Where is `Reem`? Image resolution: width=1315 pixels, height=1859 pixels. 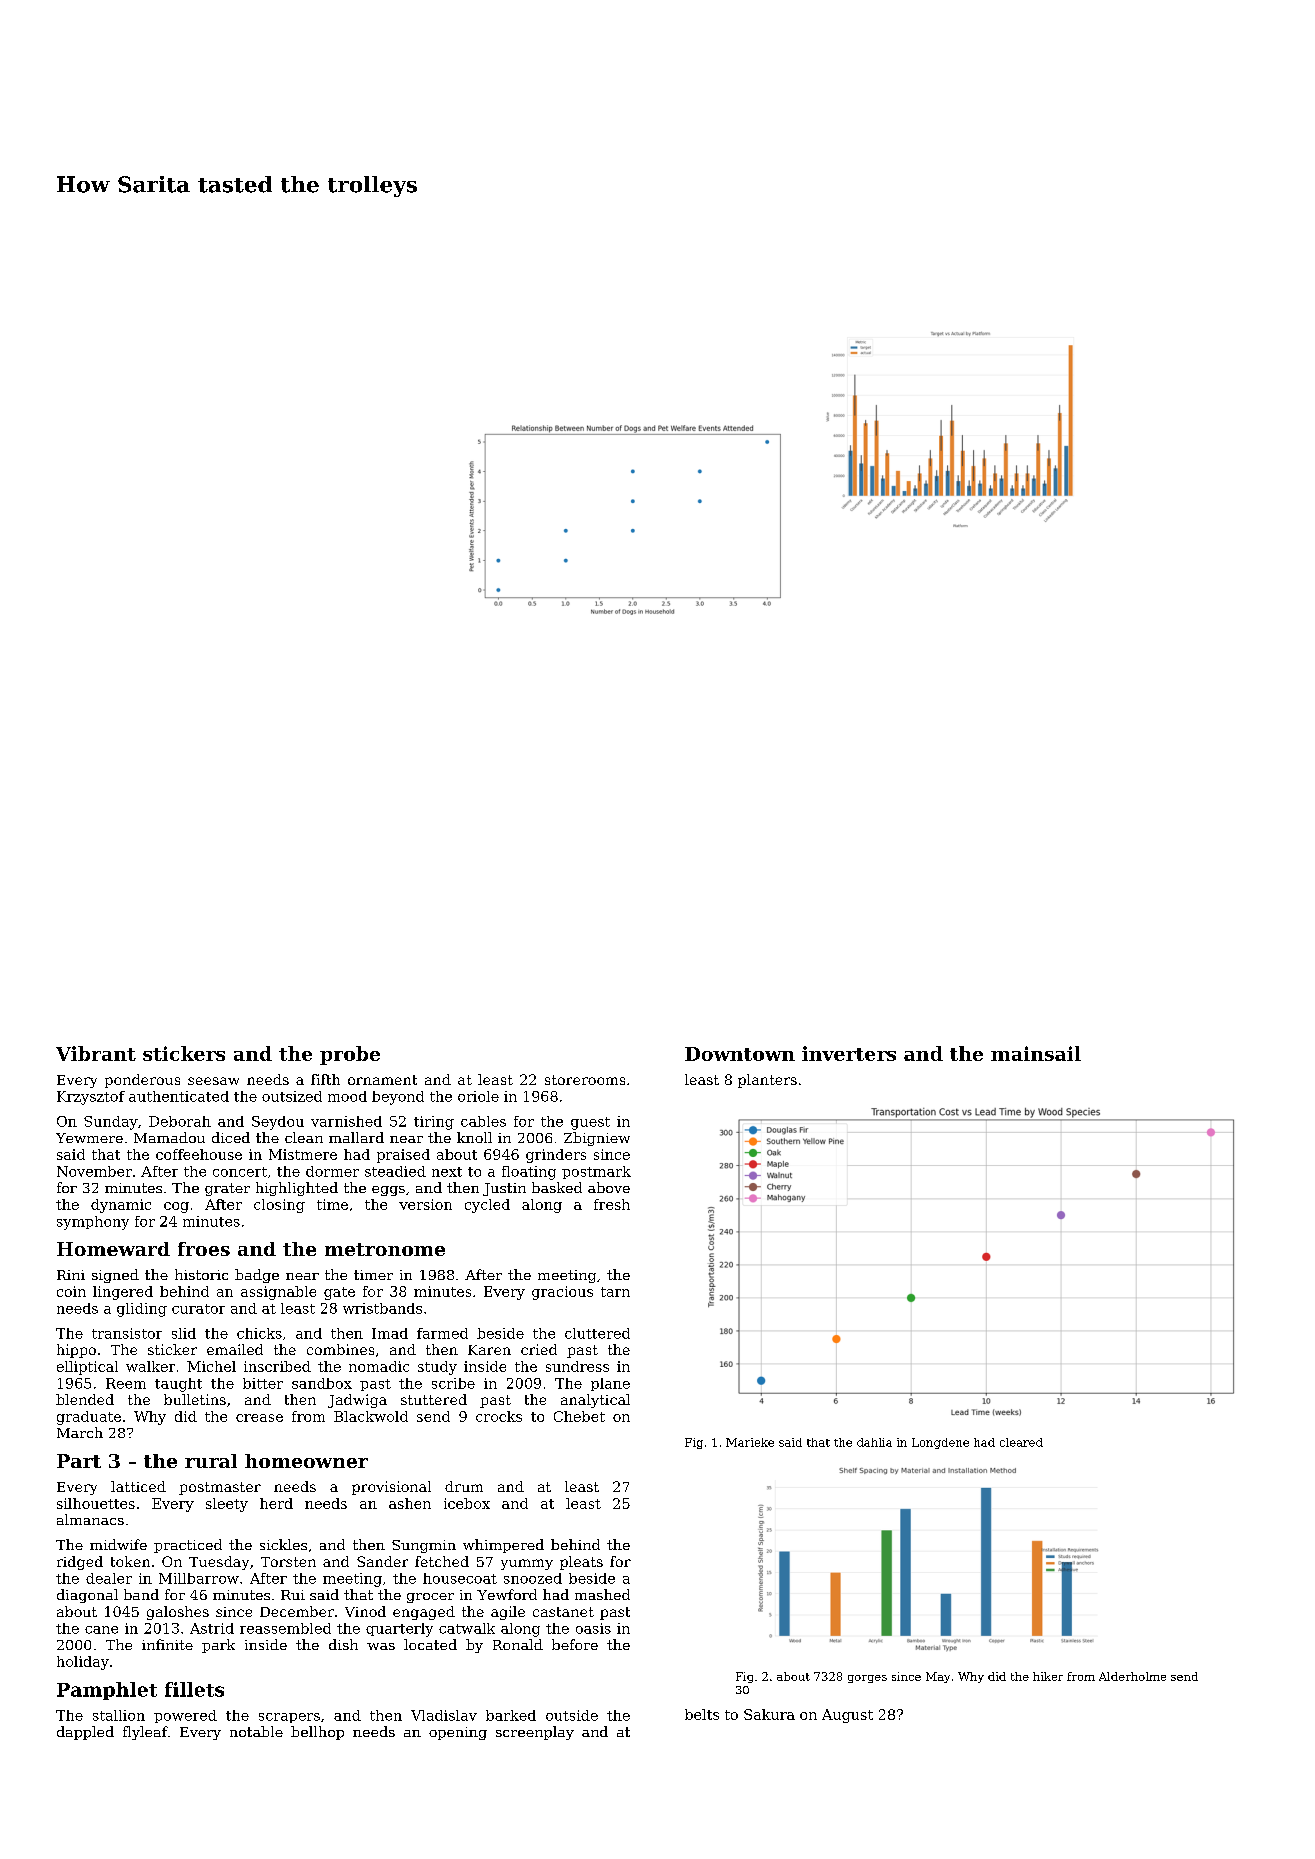 Reem is located at coordinates (126, 1383).
